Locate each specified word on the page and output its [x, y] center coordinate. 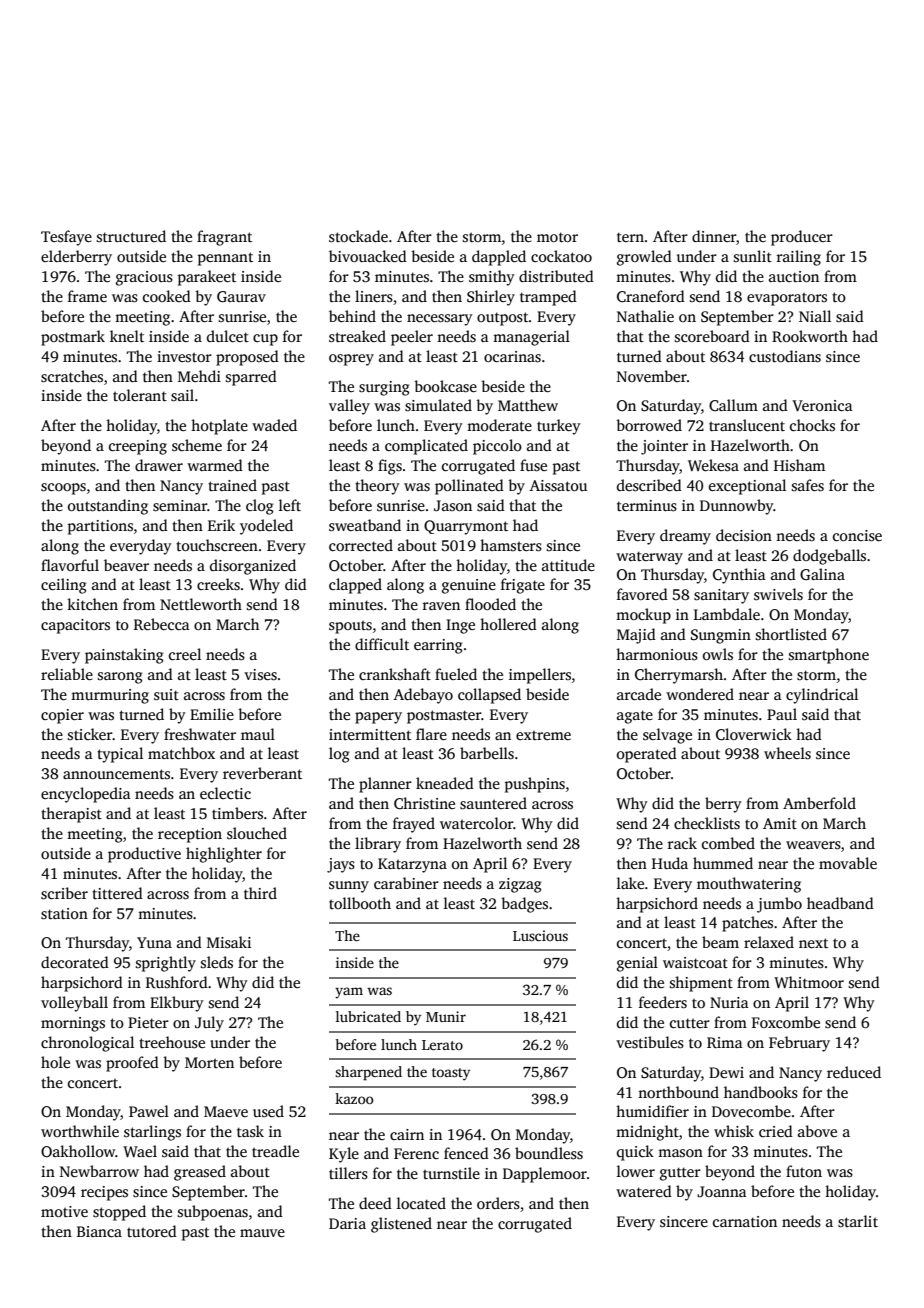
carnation [745, 1221]
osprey [351, 360]
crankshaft [395, 674]
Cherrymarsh [679, 676]
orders [498, 1203]
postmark [73, 338]
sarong [120, 678]
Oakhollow [78, 1151]
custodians [785, 356]
